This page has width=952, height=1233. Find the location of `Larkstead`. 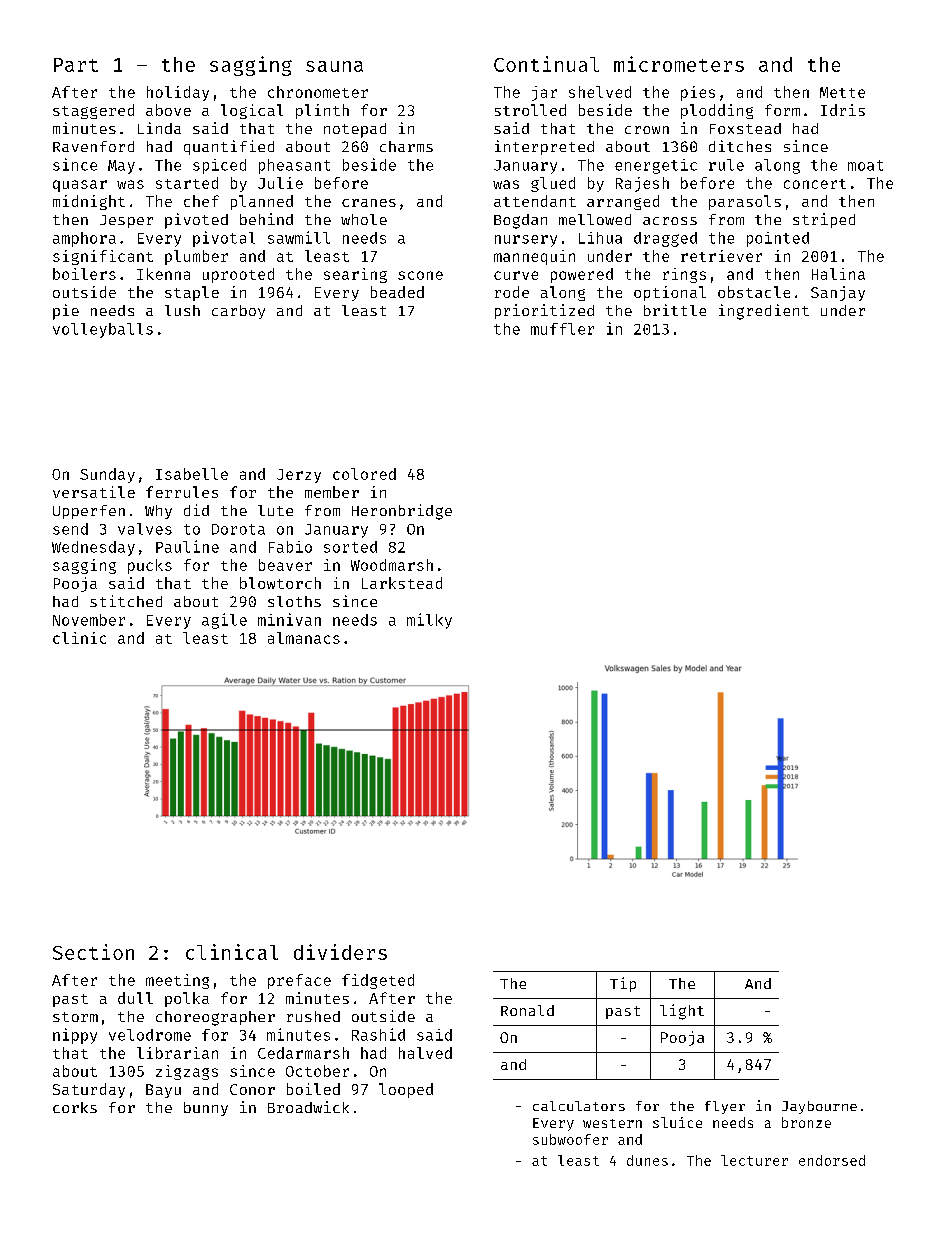

Larkstead is located at coordinates (402, 583).
